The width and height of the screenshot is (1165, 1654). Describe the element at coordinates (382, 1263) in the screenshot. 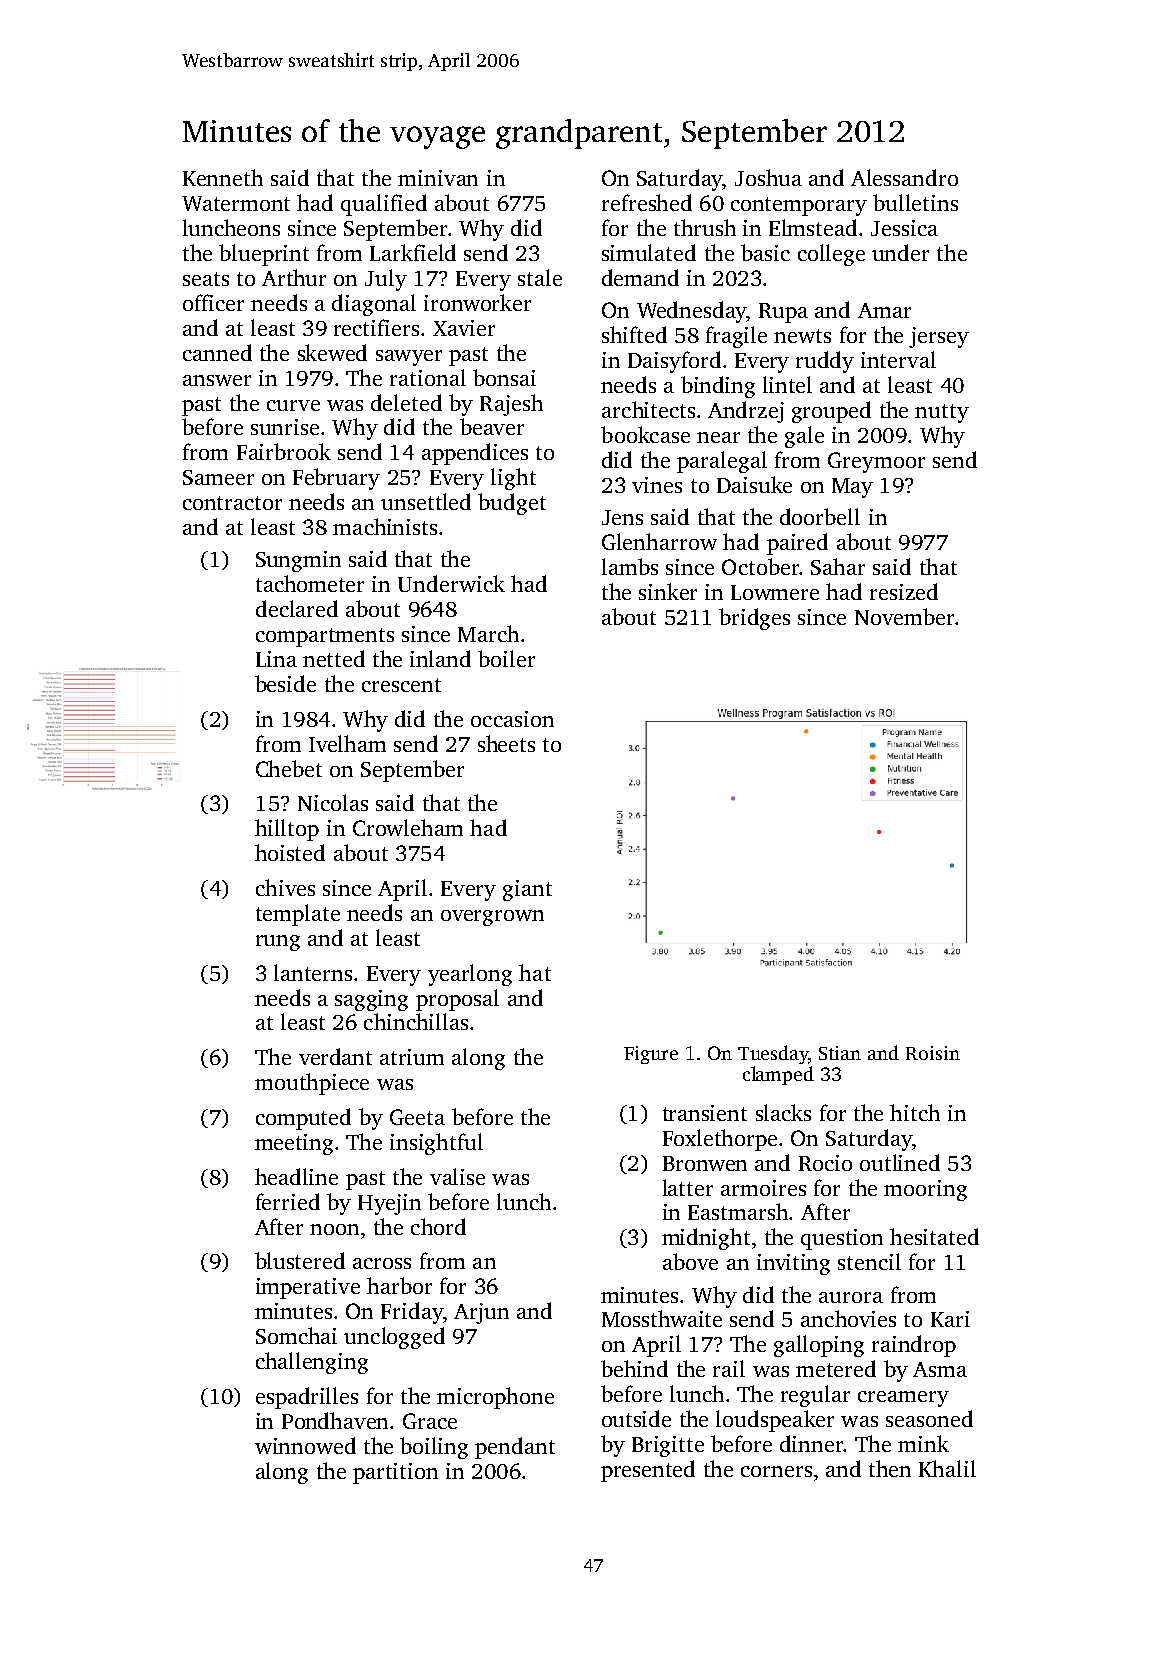

I see `across` at that location.
